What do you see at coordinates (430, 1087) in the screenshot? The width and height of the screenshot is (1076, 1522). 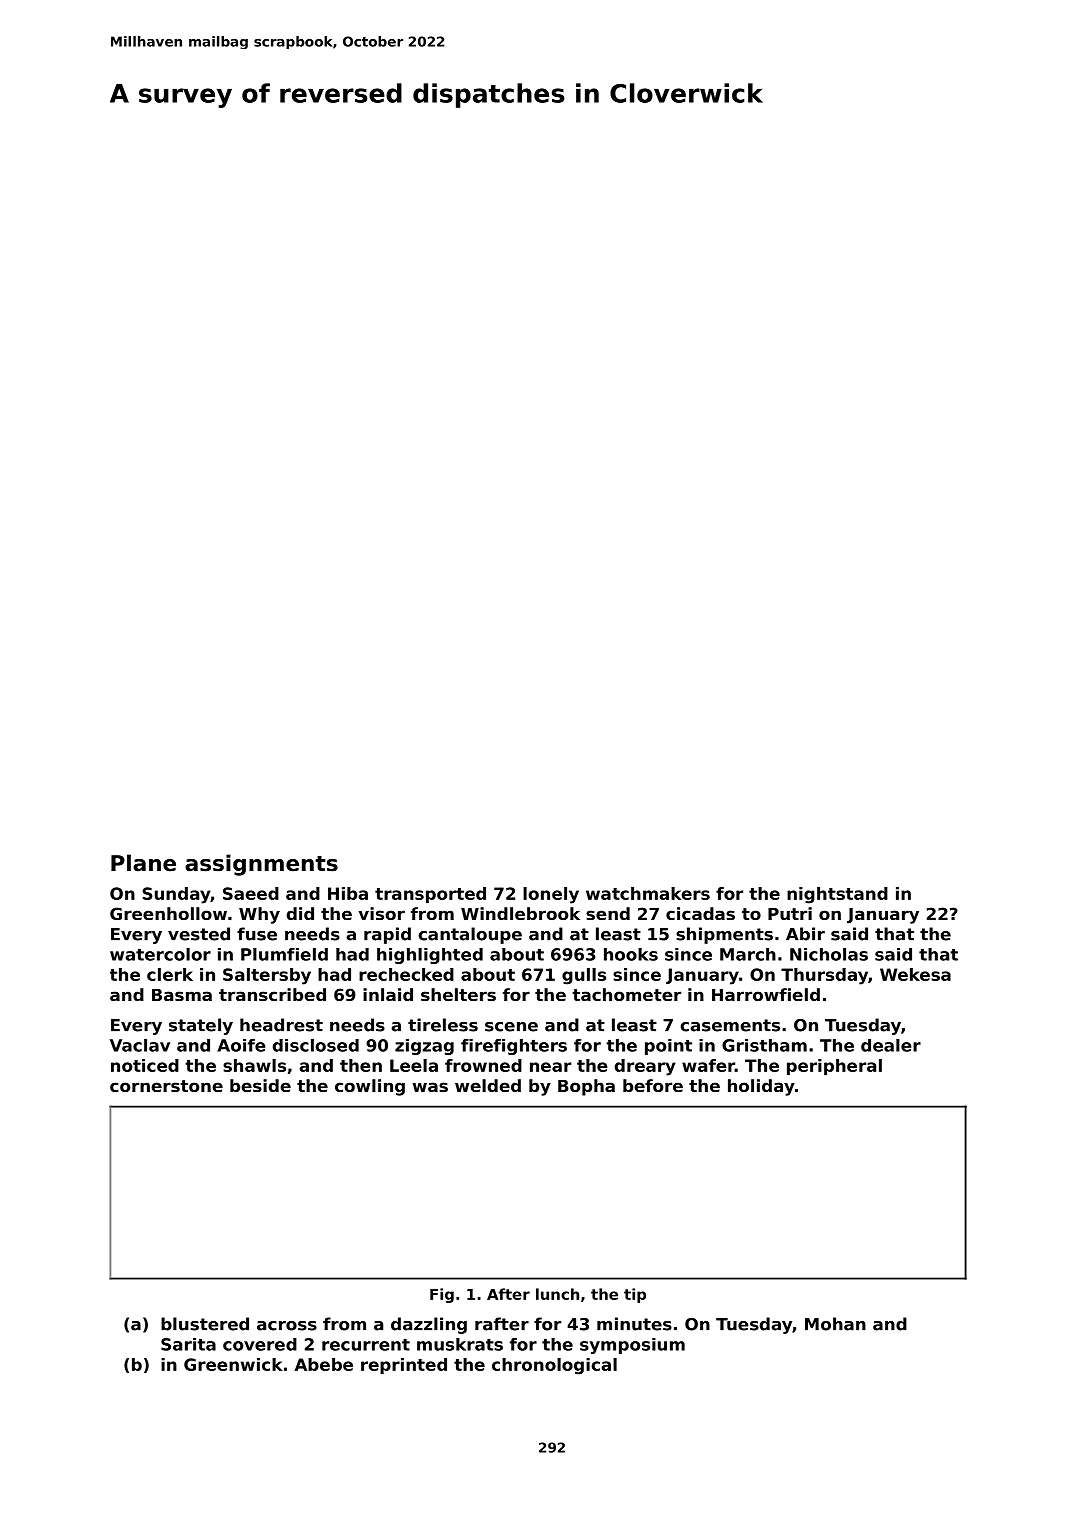 I see `was` at bounding box center [430, 1087].
